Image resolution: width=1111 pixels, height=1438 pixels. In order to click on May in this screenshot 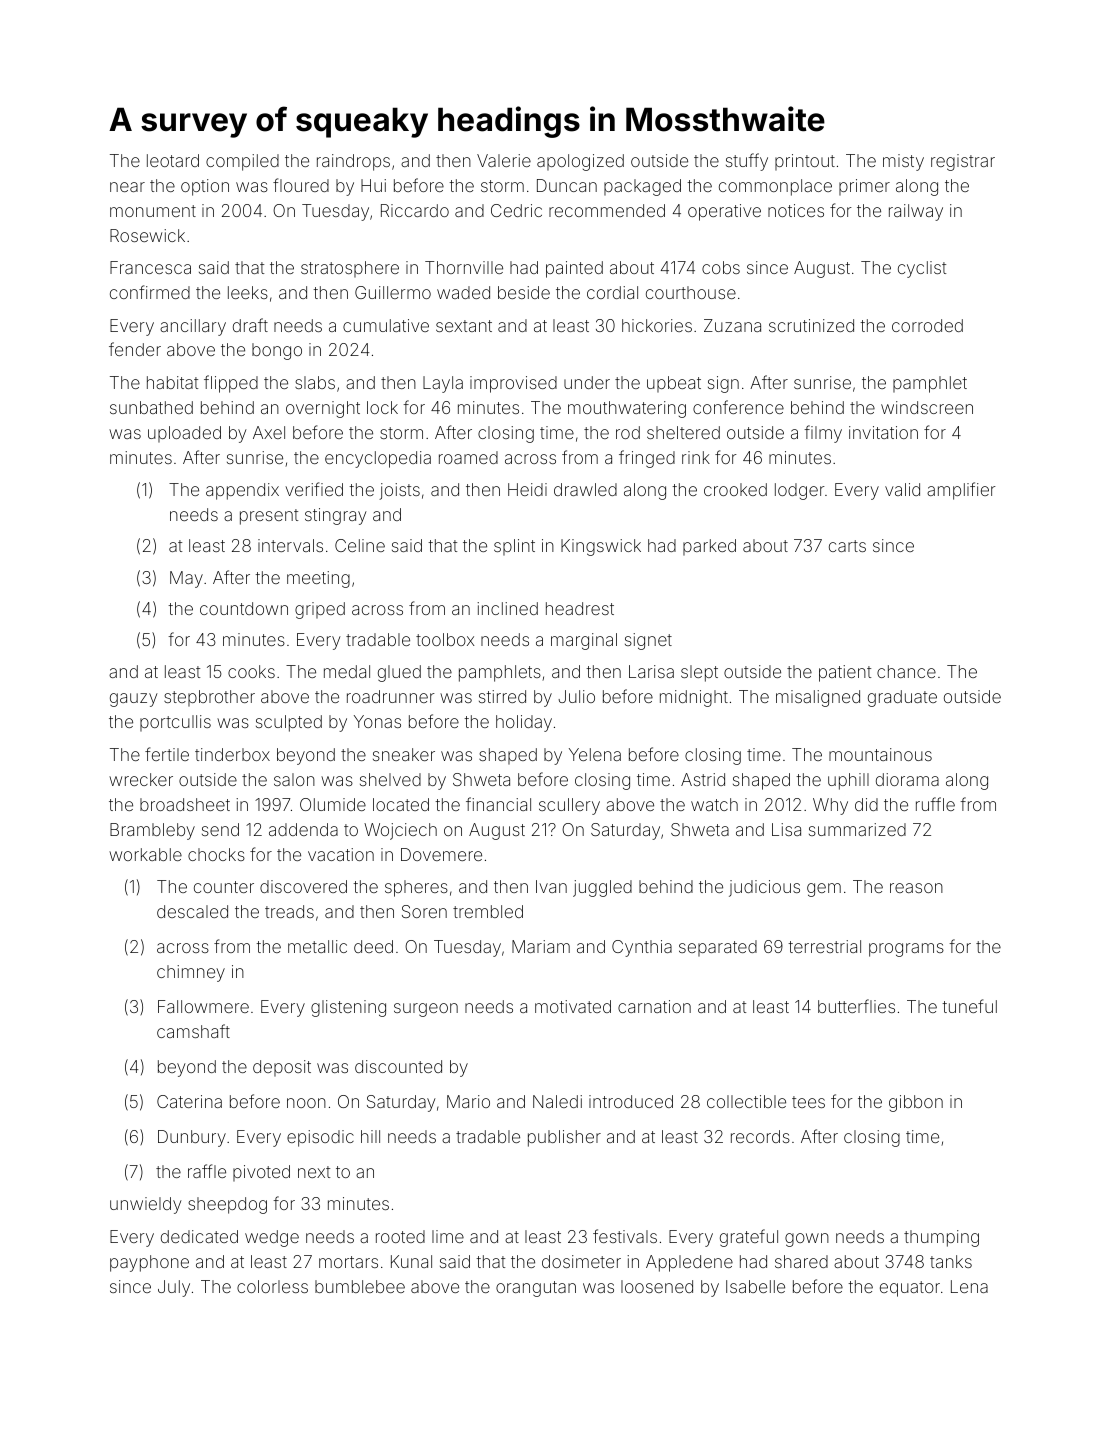, I will do `click(186, 579)`.
